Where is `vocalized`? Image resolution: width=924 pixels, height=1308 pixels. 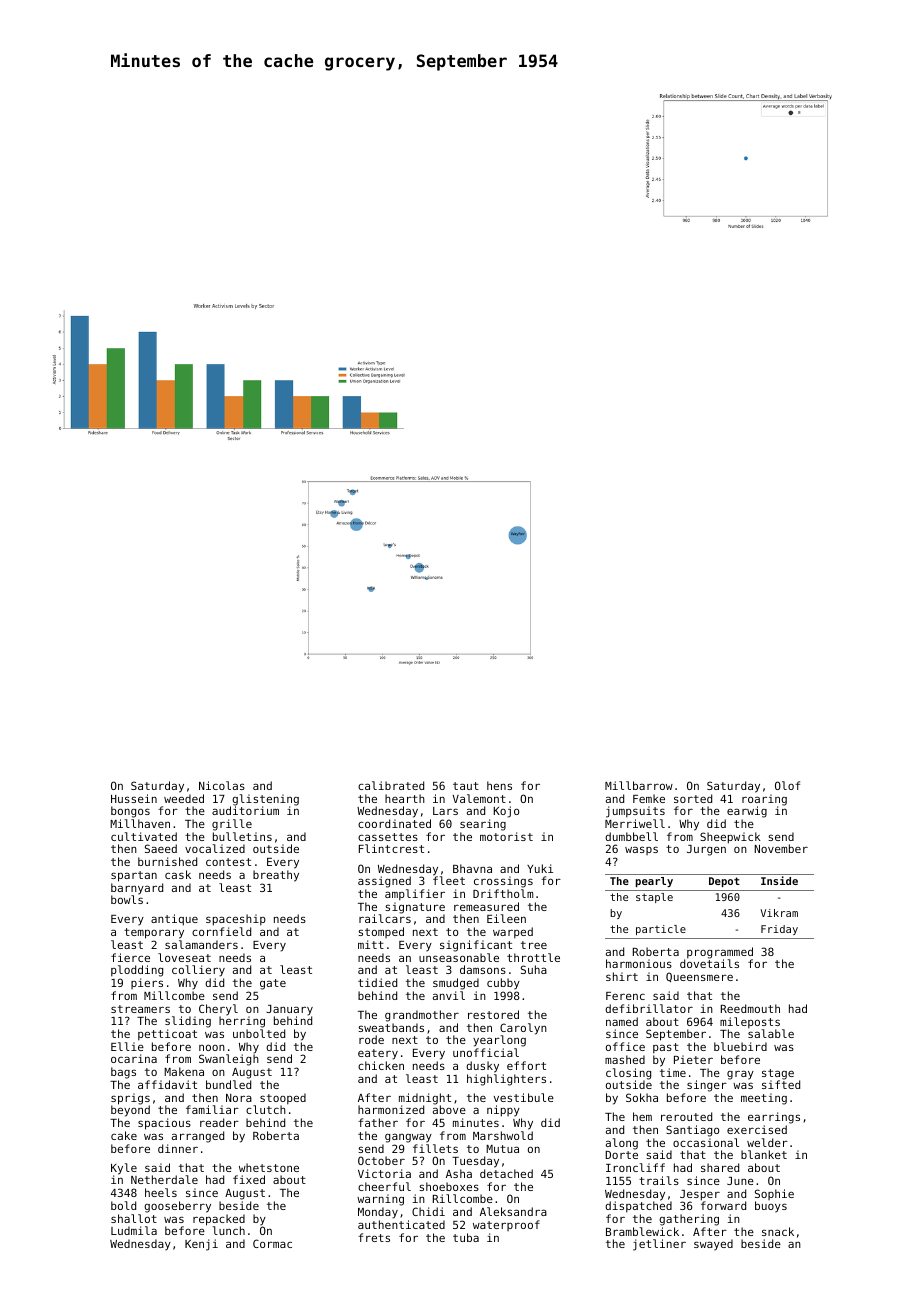 vocalized is located at coordinates (215, 848).
